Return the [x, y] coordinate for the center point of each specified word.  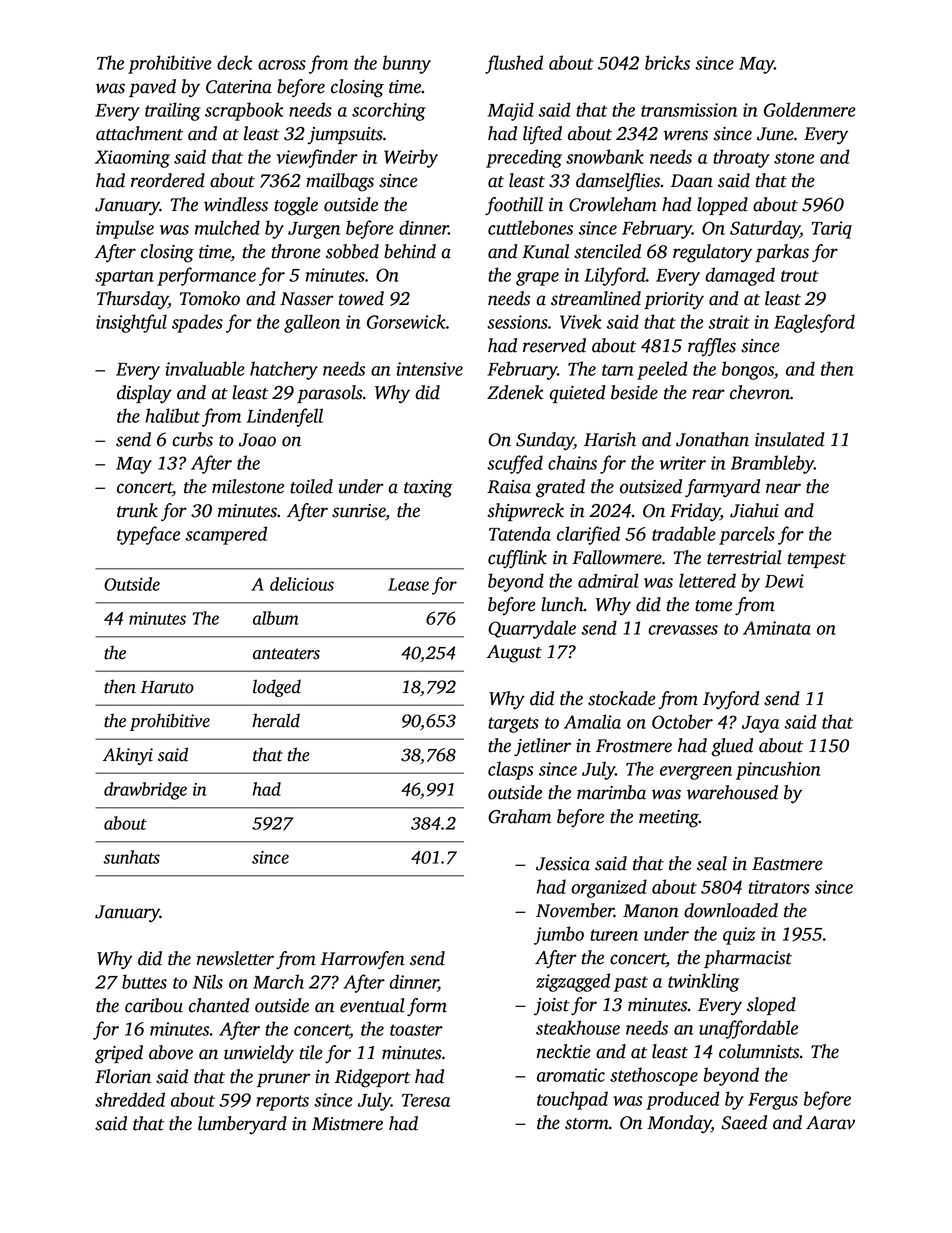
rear [708, 394]
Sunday [545, 441]
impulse [125, 229]
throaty [741, 158]
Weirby [411, 158]
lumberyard [242, 1125]
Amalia [592, 721]
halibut [172, 415]
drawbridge [145, 791]
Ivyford [731, 700]
